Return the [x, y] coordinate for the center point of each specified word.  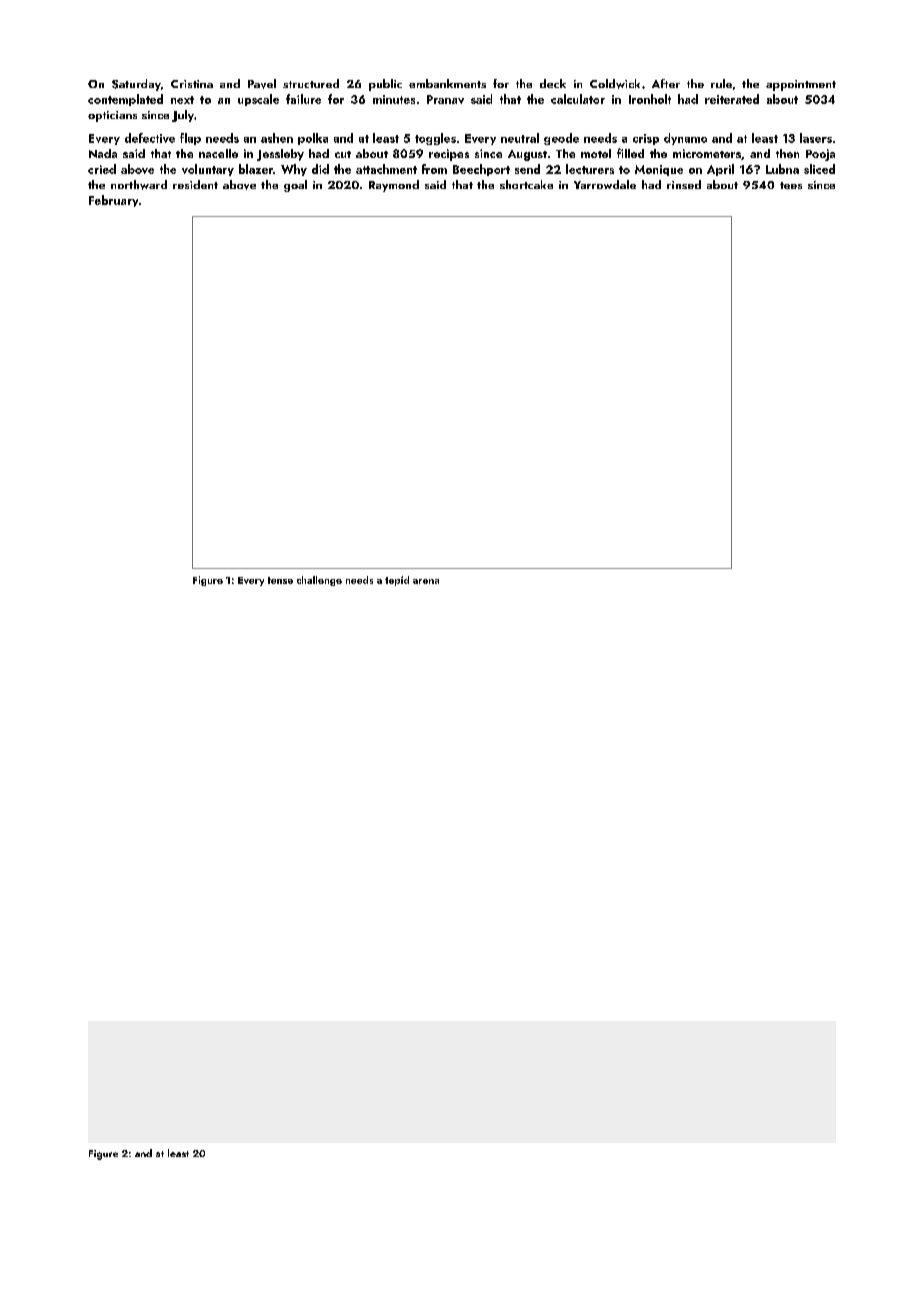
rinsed [684, 184]
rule [721, 83]
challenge [319, 581]
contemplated [125, 100]
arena [426, 581]
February [113, 201]
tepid [397, 581]
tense [280, 580]
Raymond [394, 186]
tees [791, 185]
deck [553, 83]
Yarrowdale [605, 184]
